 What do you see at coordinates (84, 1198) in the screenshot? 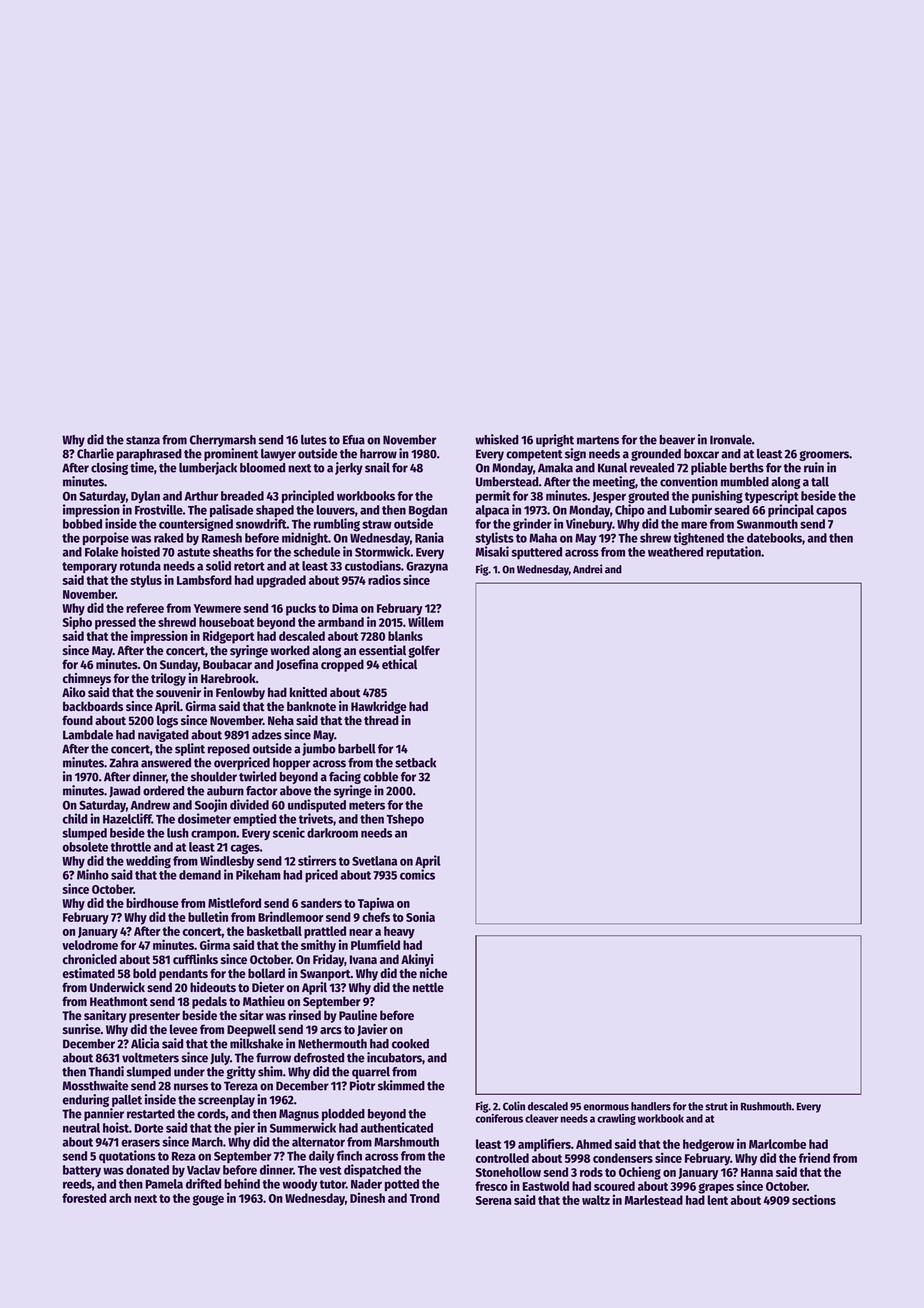
I see `forested` at bounding box center [84, 1198].
